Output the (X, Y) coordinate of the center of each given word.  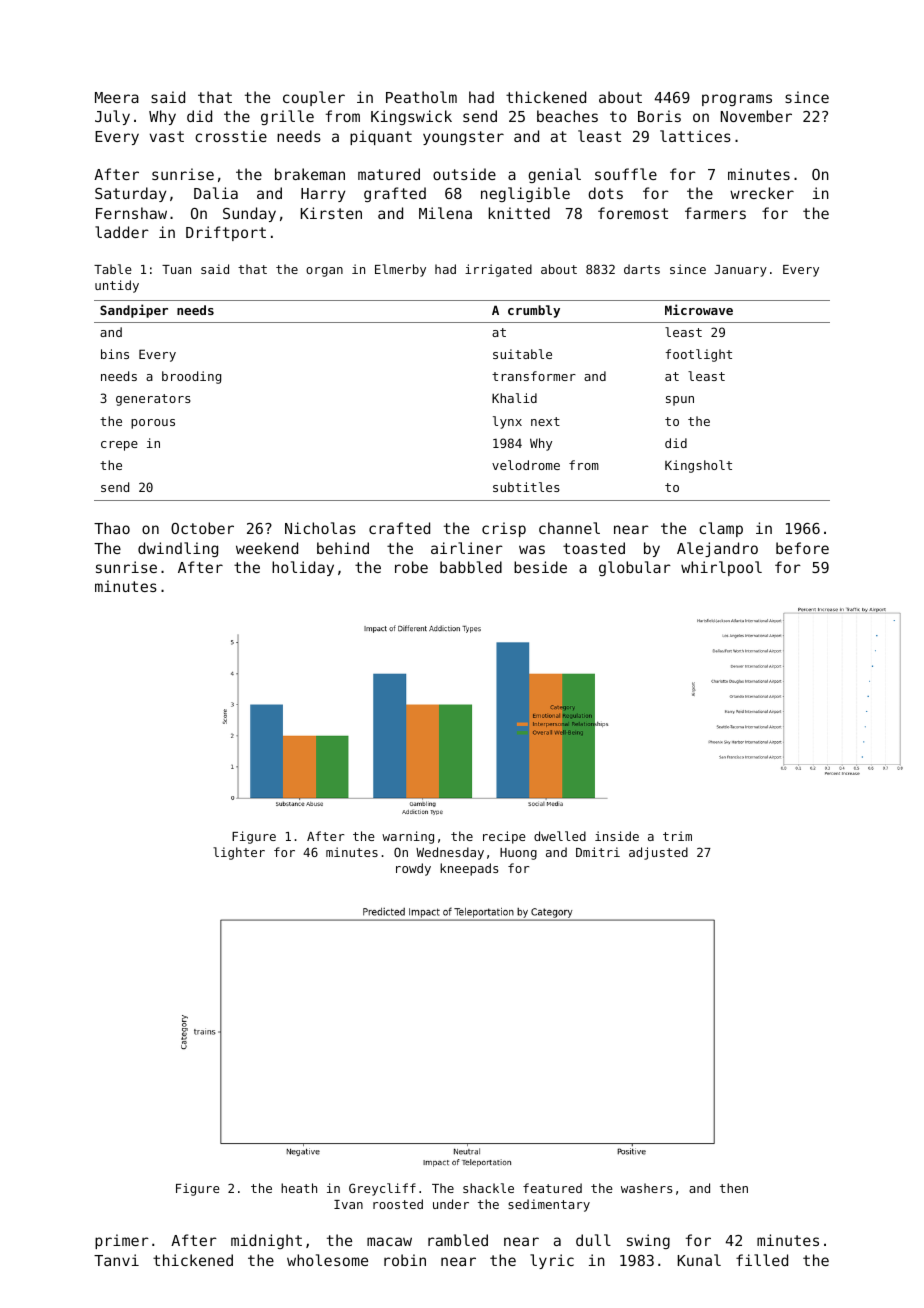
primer (122, 1241)
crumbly (534, 311)
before (802, 548)
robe (411, 567)
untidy (117, 286)
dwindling (178, 549)
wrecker (762, 193)
